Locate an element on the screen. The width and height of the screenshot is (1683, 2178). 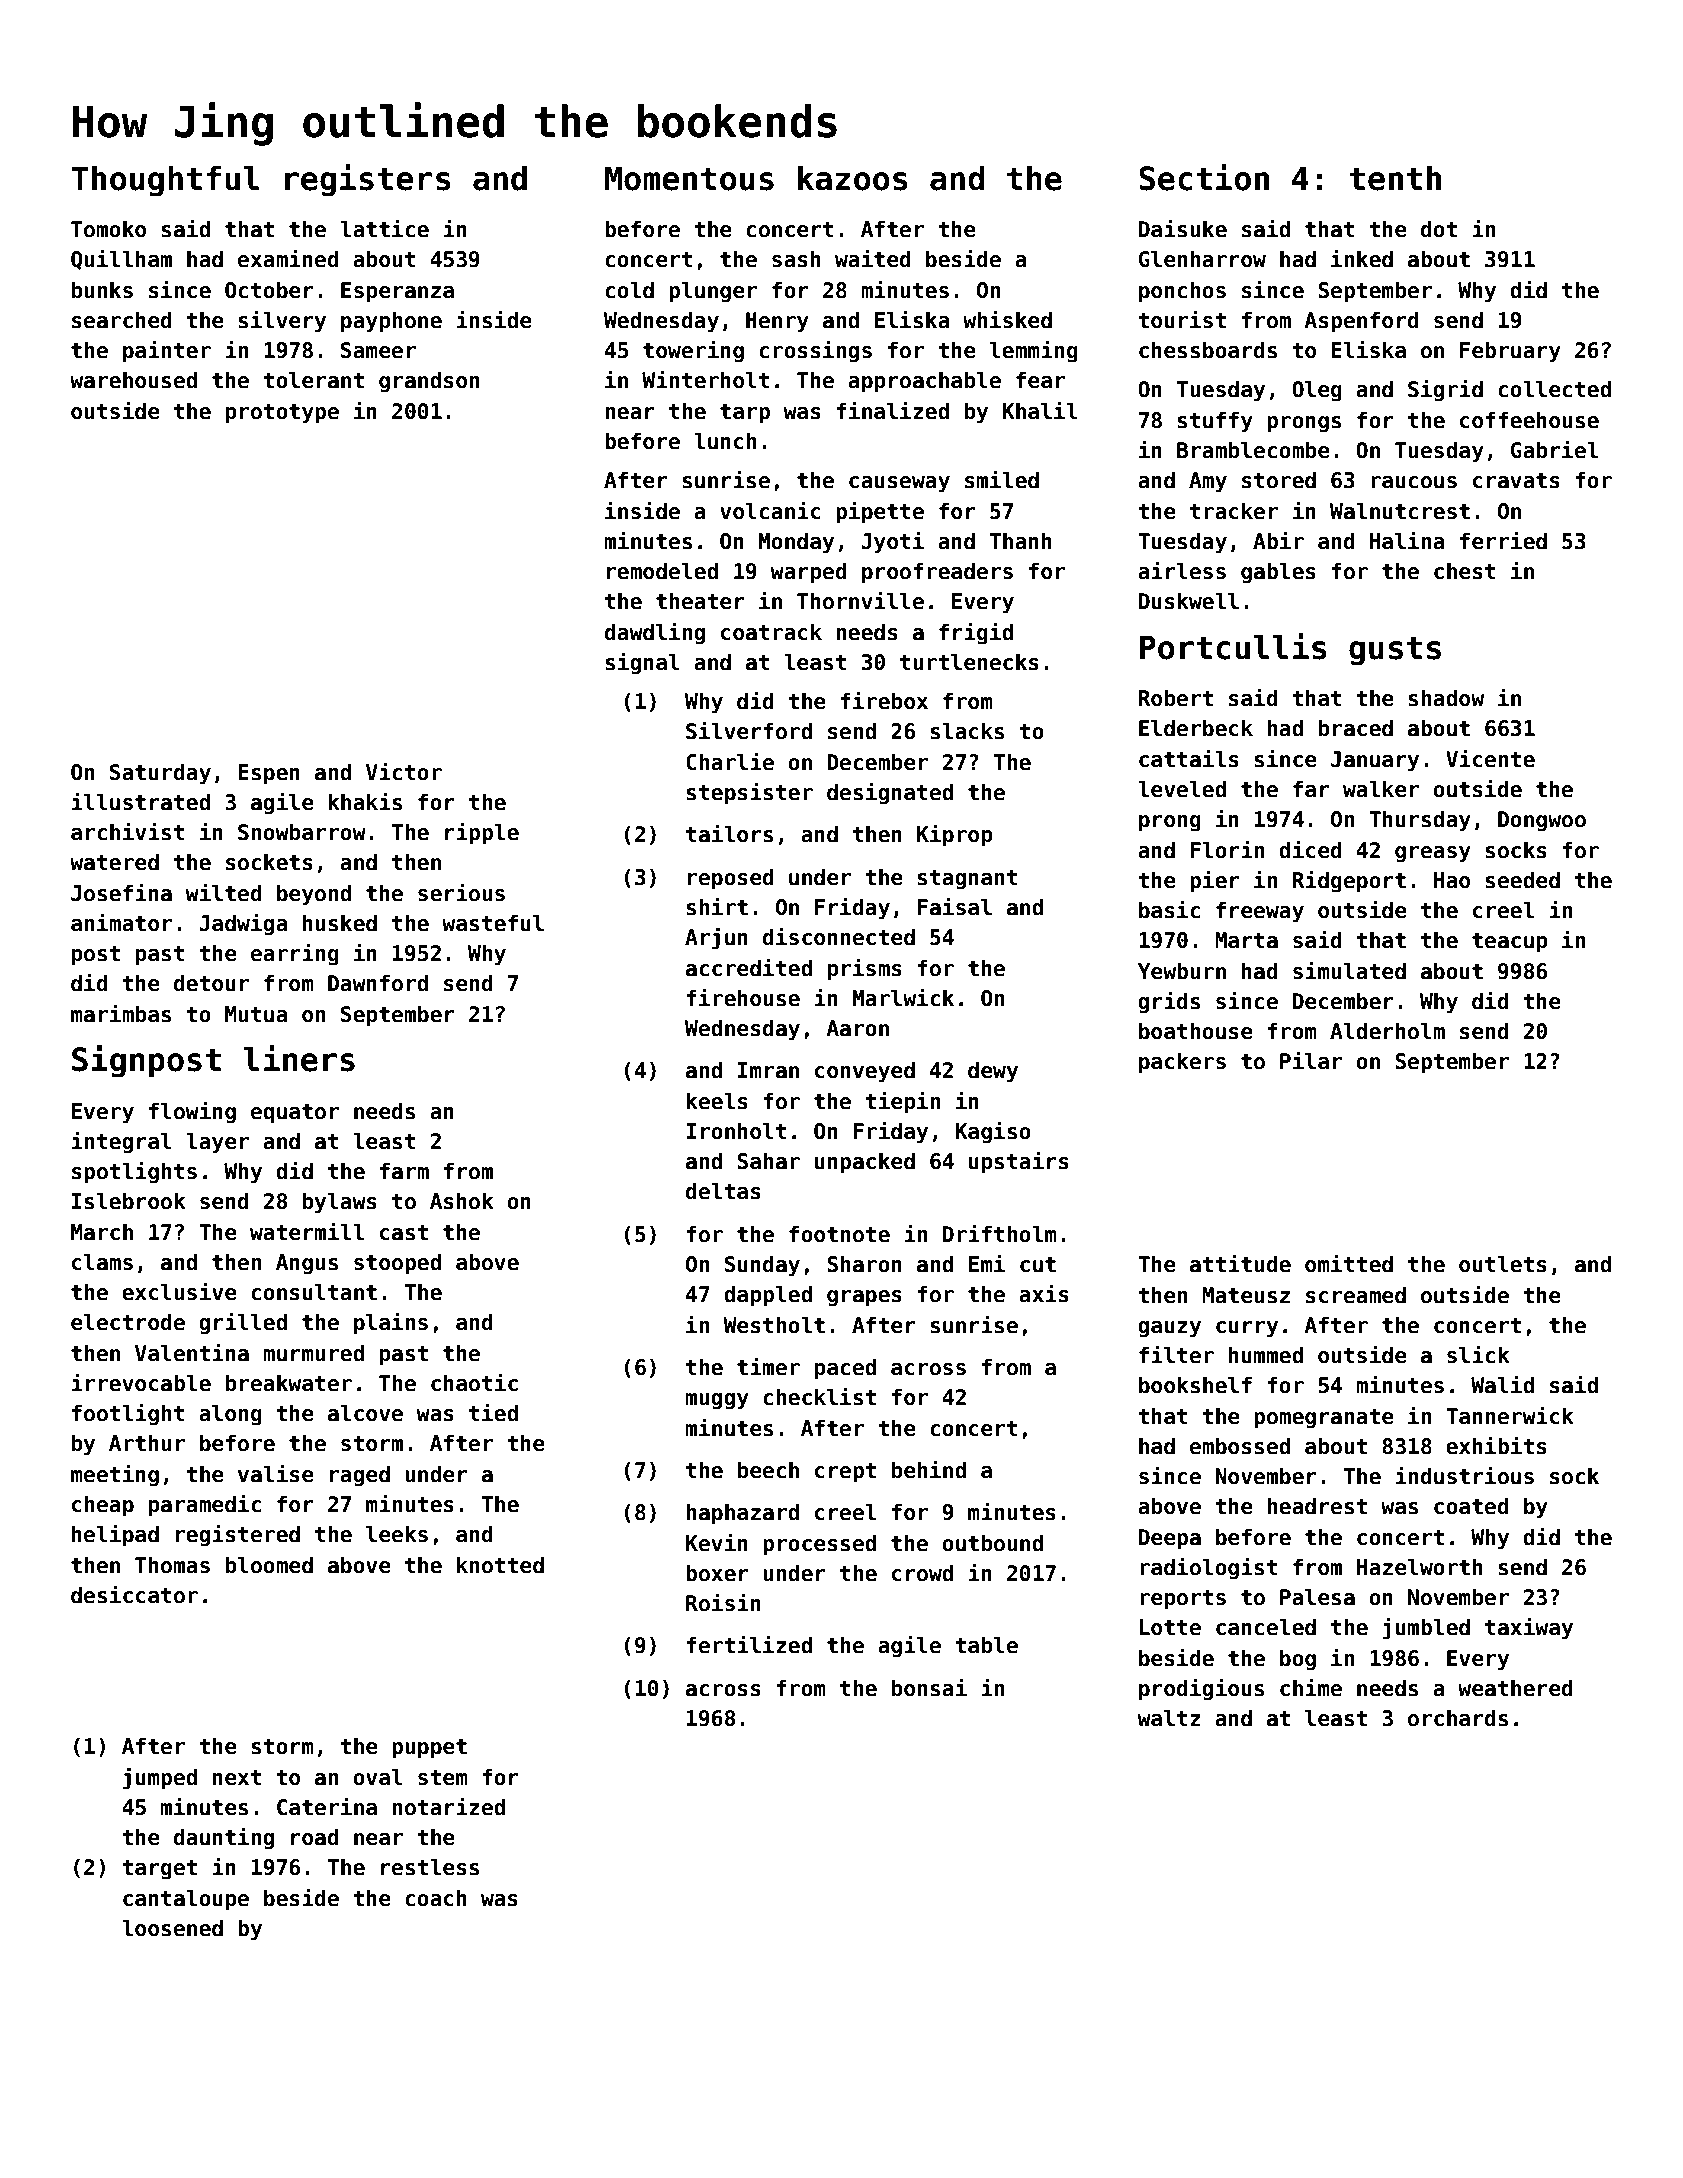
registers is located at coordinates (368, 180).
